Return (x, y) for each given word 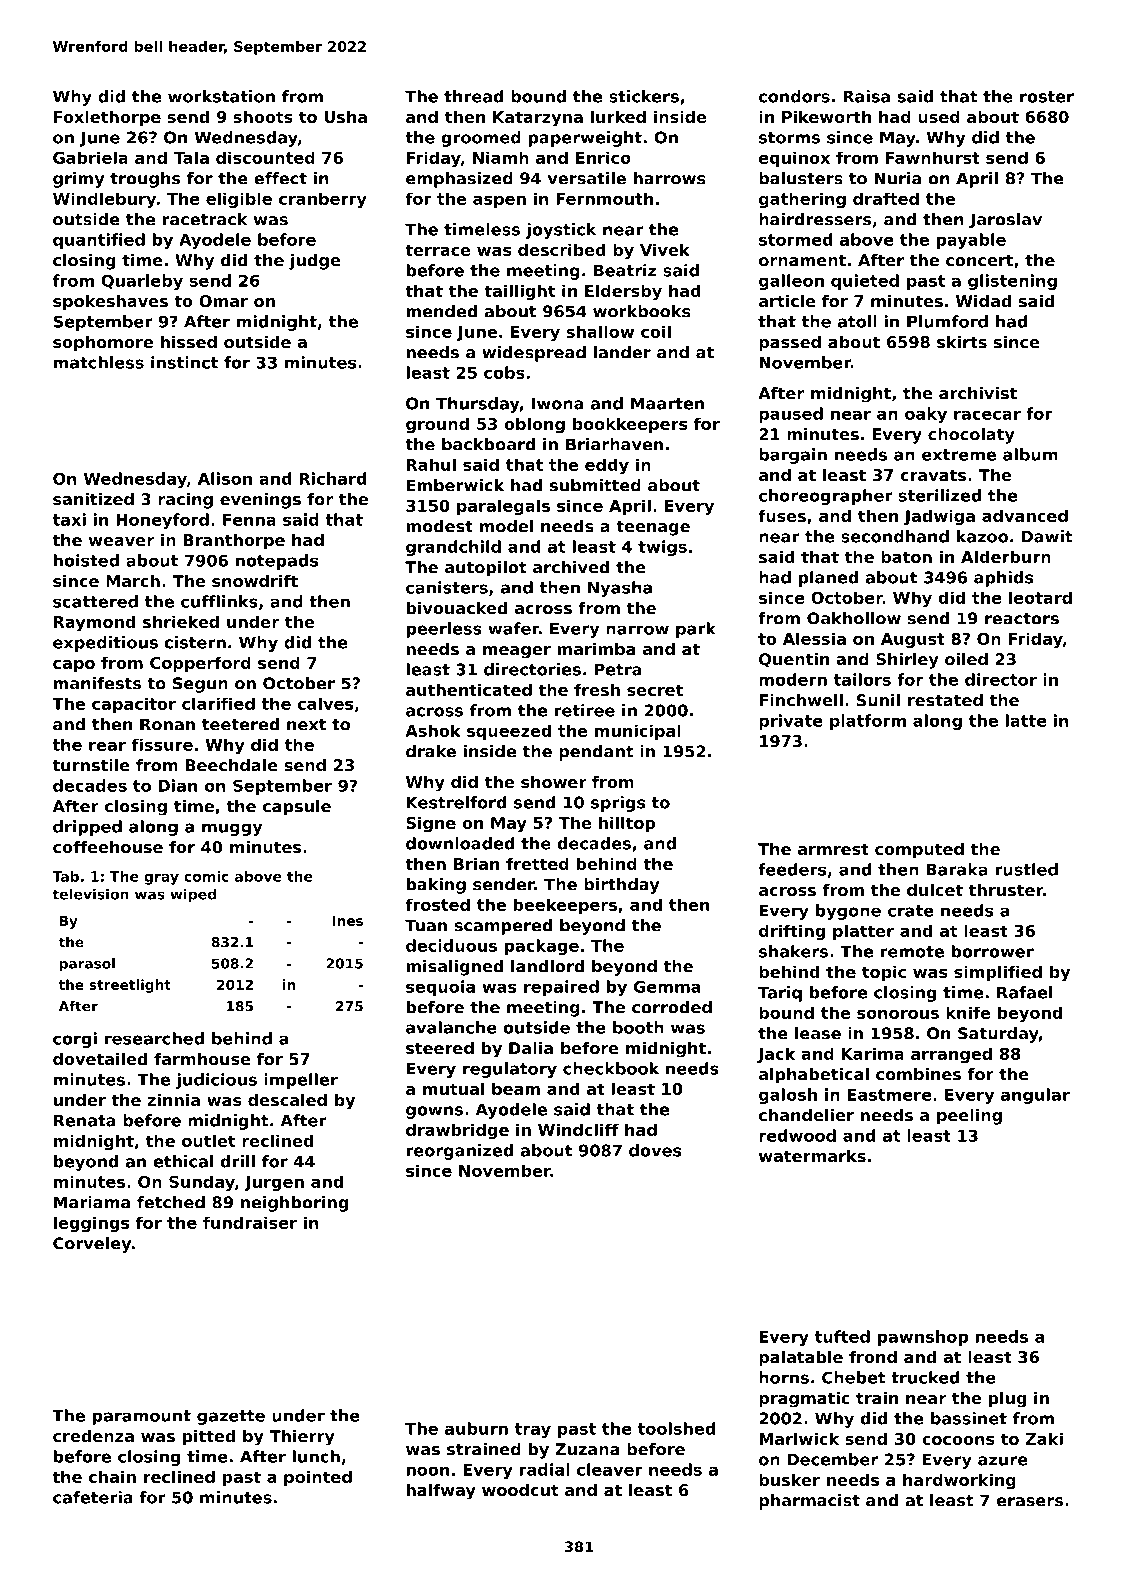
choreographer (826, 497)
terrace (438, 250)
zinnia (173, 1100)
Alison (225, 478)
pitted (209, 1438)
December (833, 1459)
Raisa (866, 96)
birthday (621, 886)
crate (911, 911)
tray (533, 1430)
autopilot (486, 569)
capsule (297, 808)
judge (314, 262)
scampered (503, 927)
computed (919, 851)
